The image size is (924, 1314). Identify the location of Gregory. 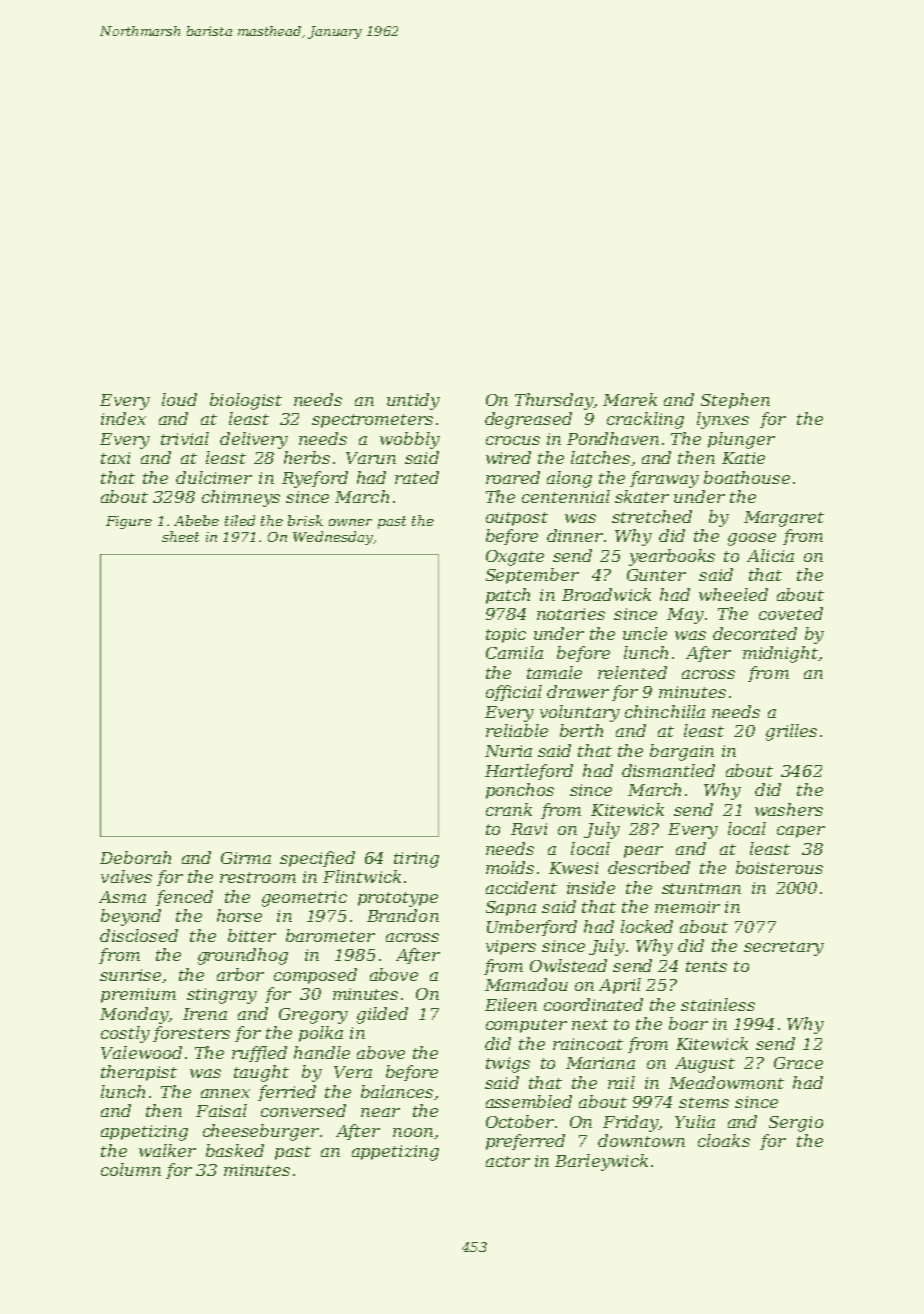
(313, 1016).
